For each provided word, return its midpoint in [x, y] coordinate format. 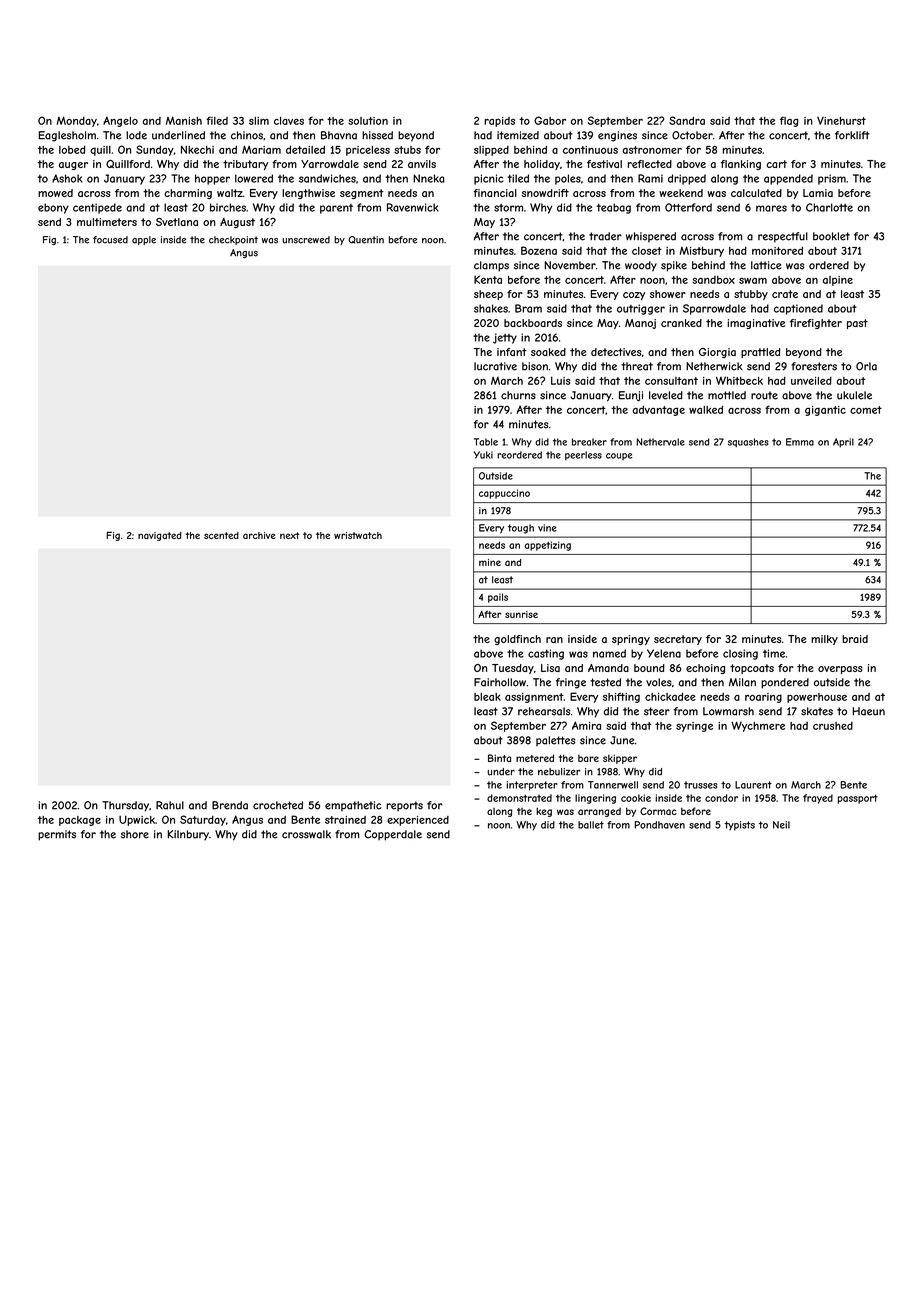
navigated [160, 536]
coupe [619, 456]
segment [362, 194]
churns [518, 395]
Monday [77, 121]
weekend [681, 193]
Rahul [170, 805]
